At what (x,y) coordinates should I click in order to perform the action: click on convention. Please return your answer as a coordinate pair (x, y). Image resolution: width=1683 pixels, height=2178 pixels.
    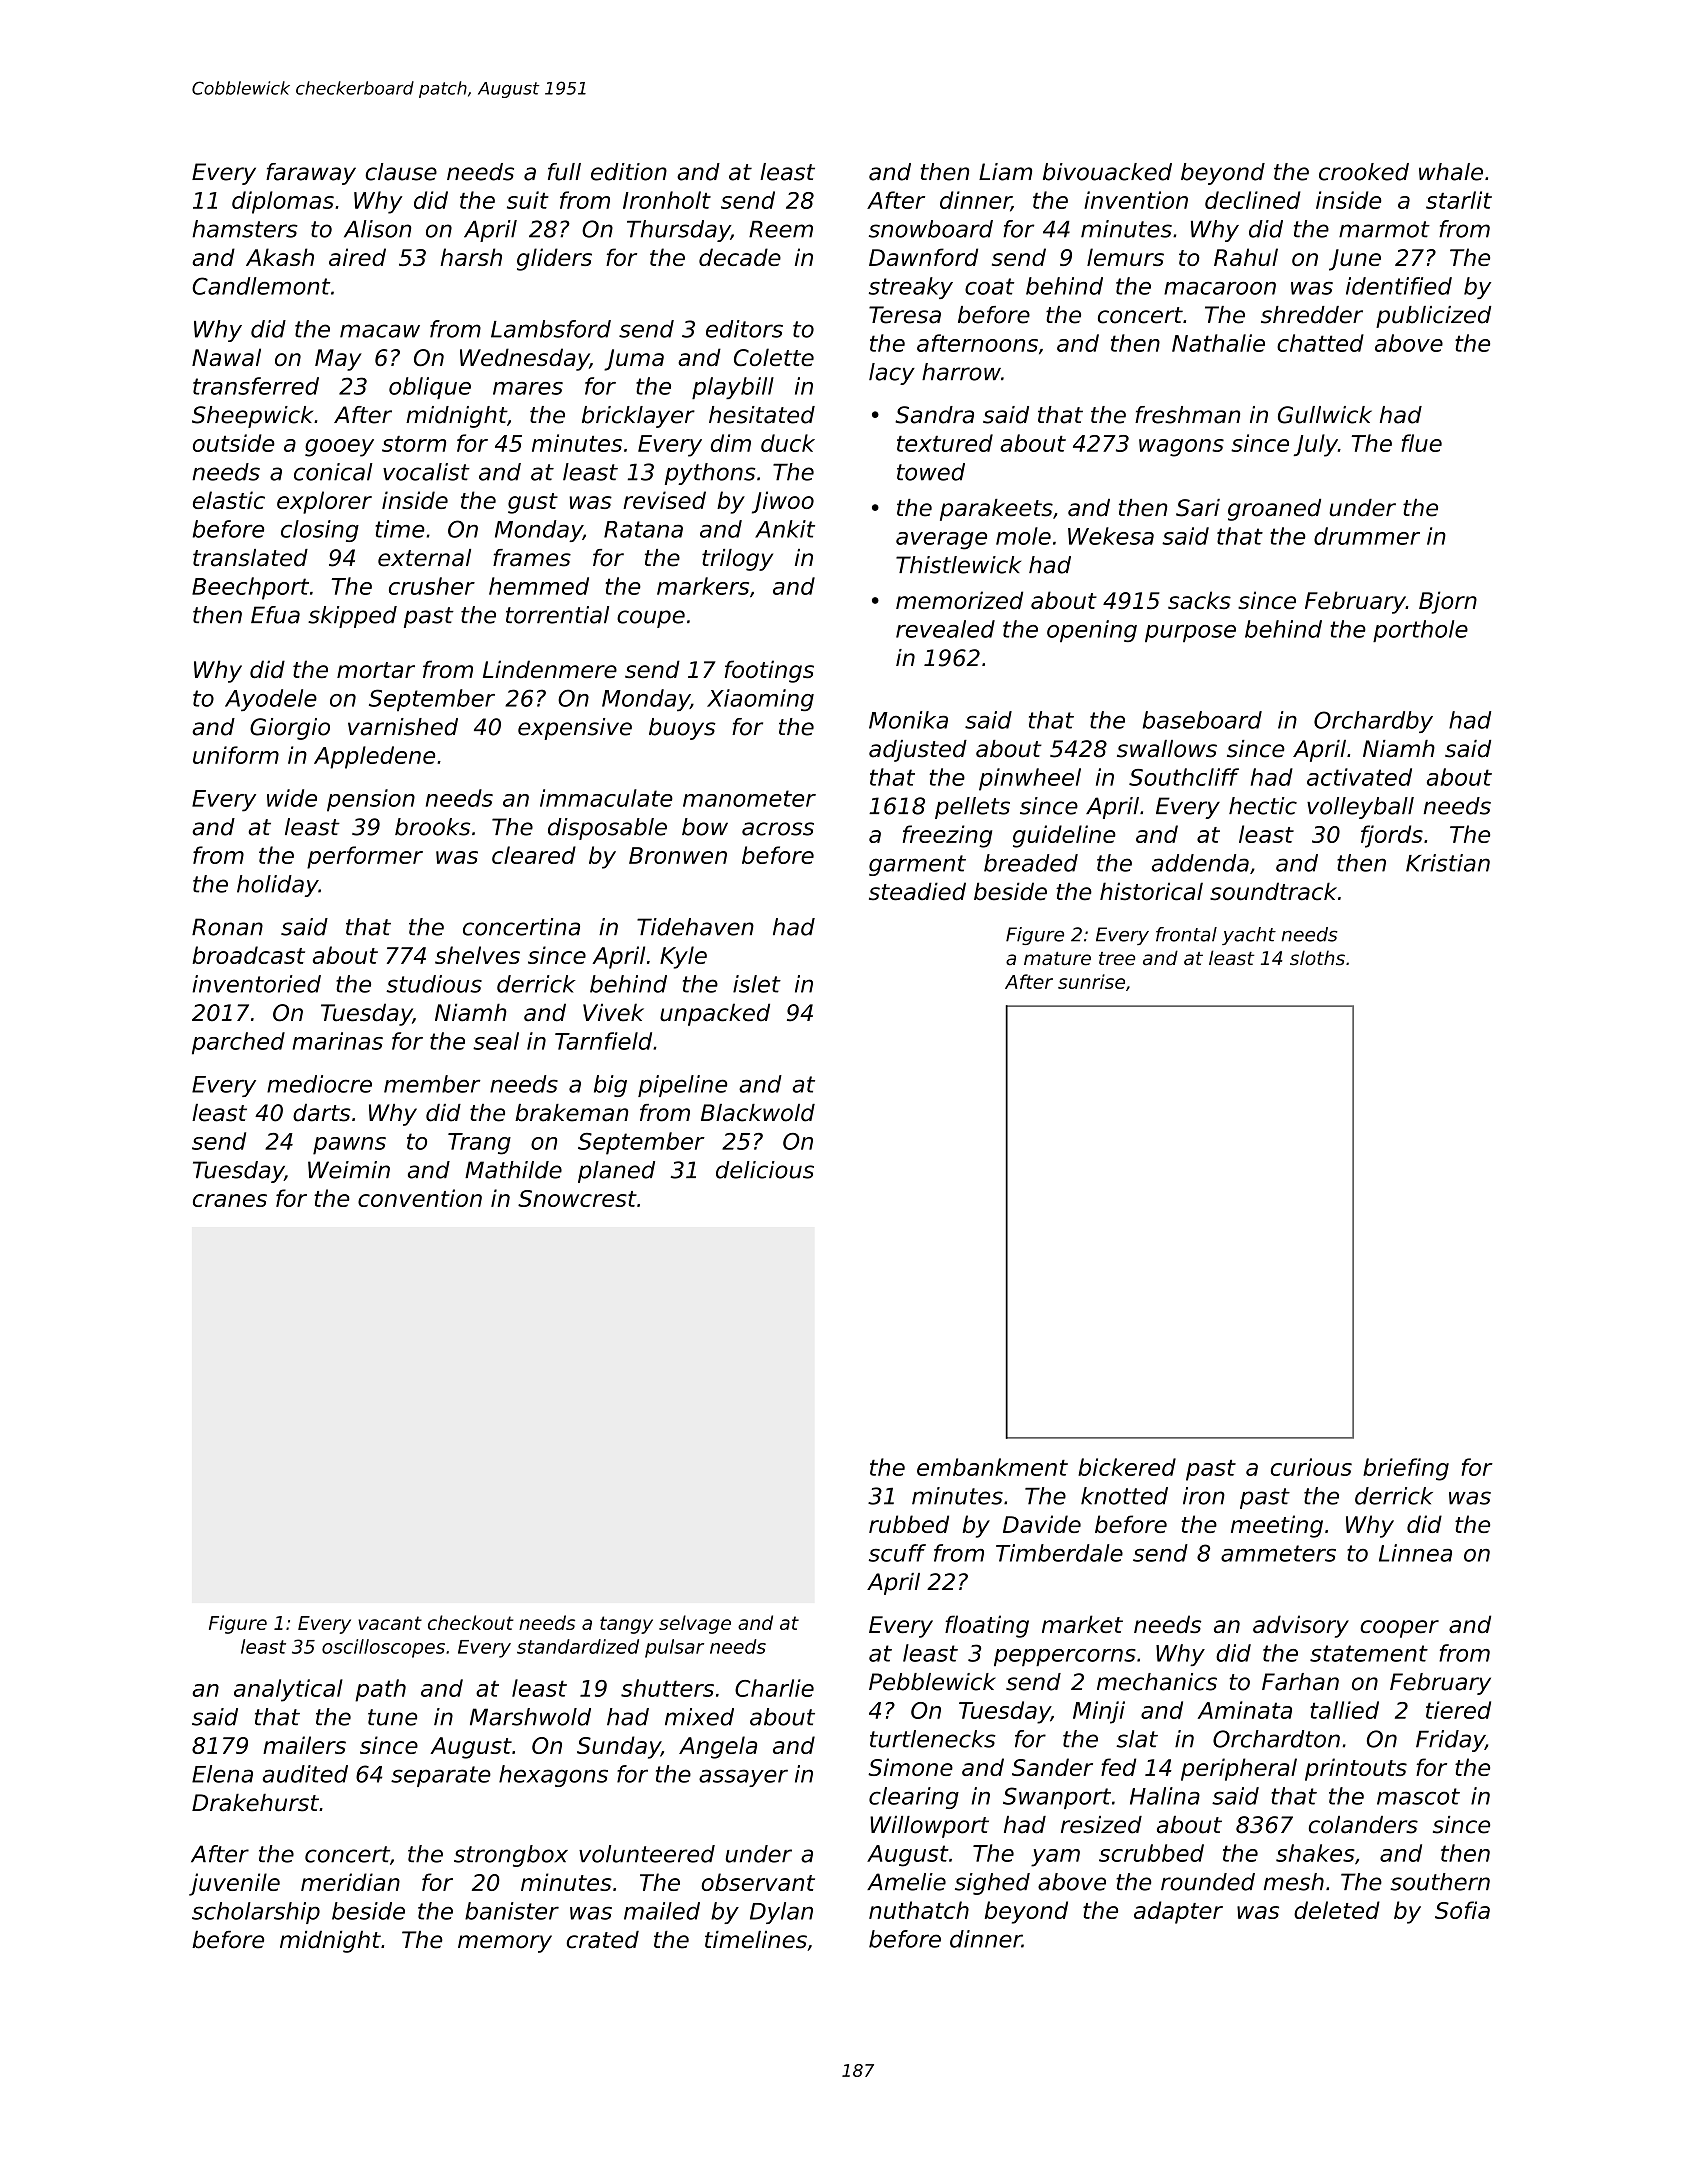
    Looking at the image, I should click on (420, 1198).
